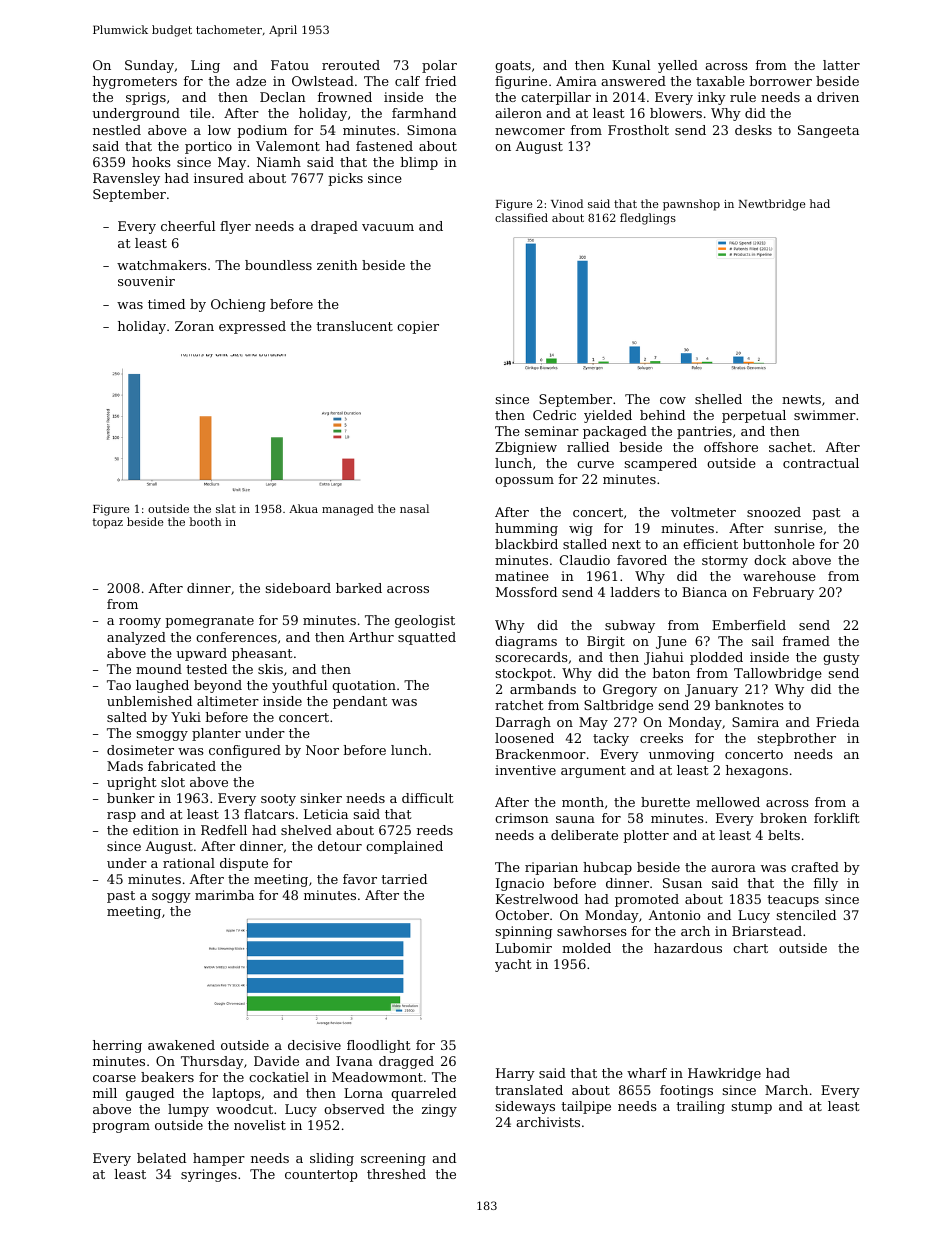 This page has height=1233, width=952. What do you see at coordinates (396, 1174) in the page?
I see `threshed` at bounding box center [396, 1174].
